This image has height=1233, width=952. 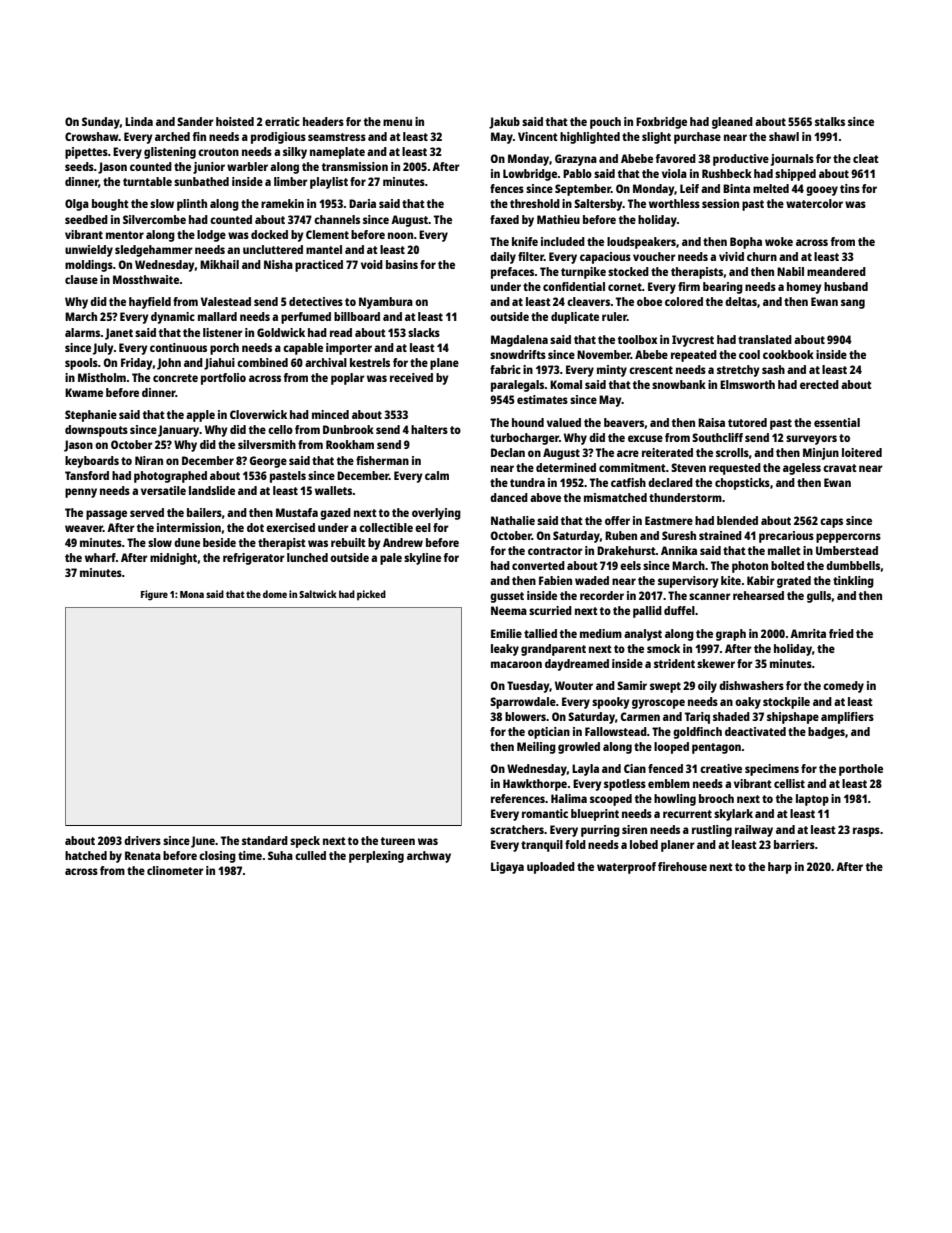 What do you see at coordinates (337, 153) in the image?
I see `nameplate` at bounding box center [337, 153].
